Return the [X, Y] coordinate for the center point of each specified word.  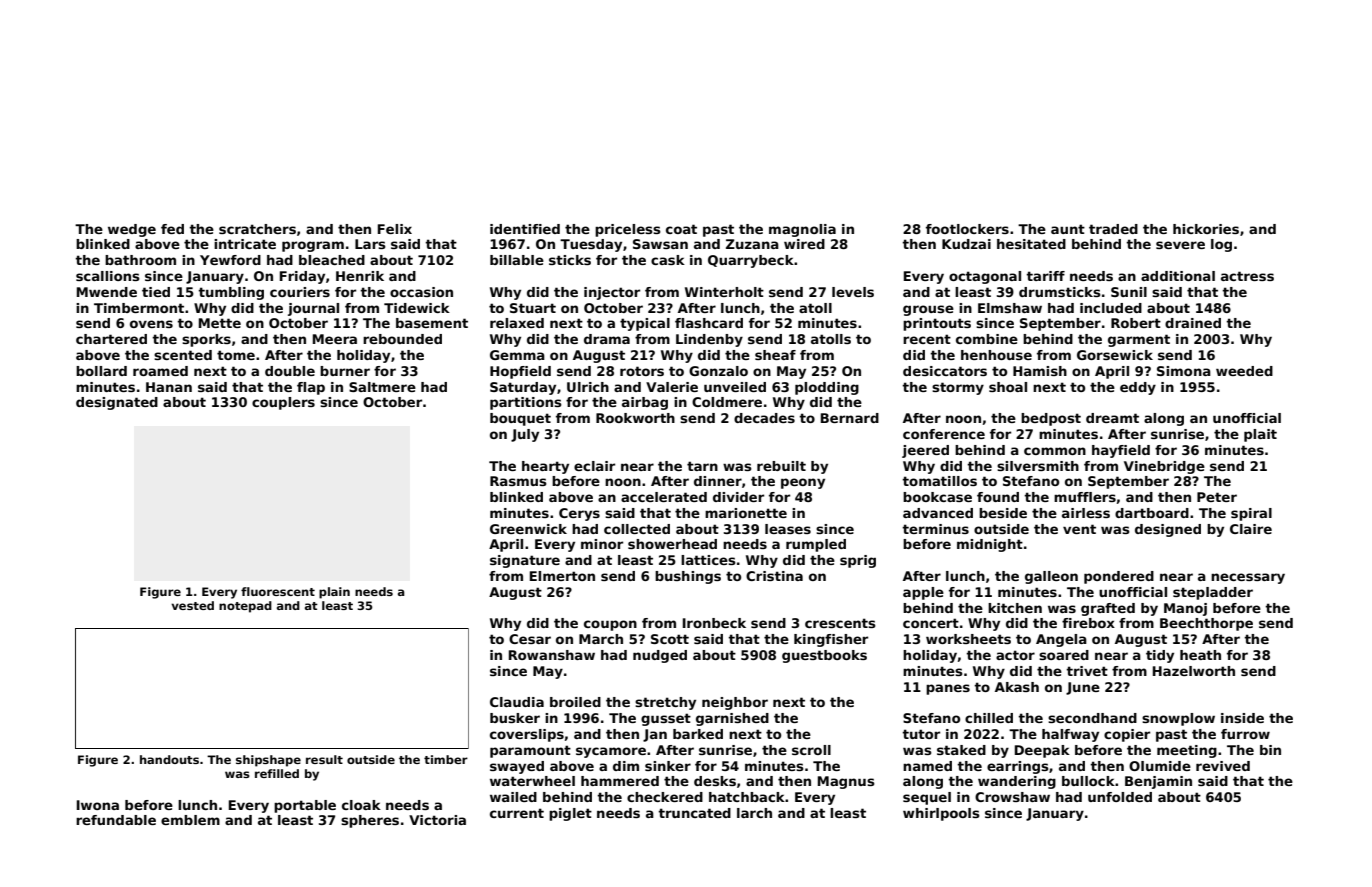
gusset [666, 719]
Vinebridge [1164, 467]
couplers [283, 403]
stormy [958, 388]
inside [1242, 718]
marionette [746, 513]
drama [607, 339]
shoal [1008, 387]
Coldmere [727, 402]
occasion [421, 292]
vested [192, 605]
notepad [245, 607]
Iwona [98, 805]
